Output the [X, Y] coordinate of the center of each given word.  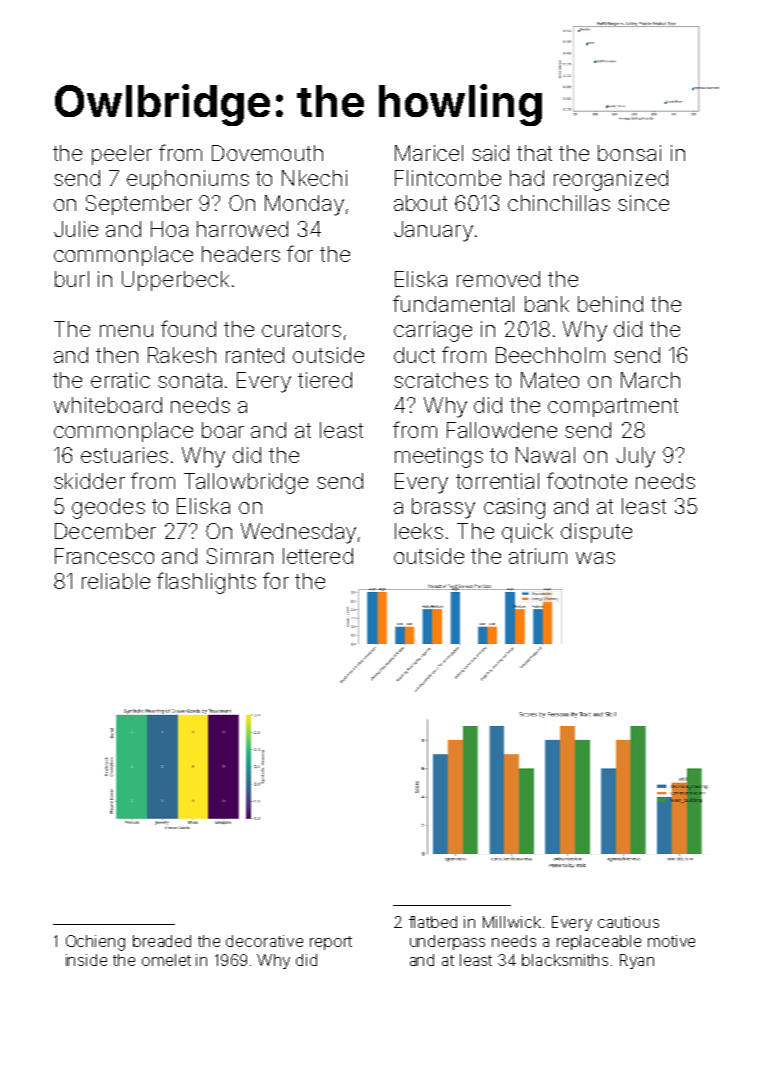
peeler [122, 155]
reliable [116, 581]
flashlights [206, 583]
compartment [613, 407]
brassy [443, 508]
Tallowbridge [246, 483]
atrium [538, 556]
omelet [166, 960]
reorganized [611, 180]
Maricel [429, 153]
